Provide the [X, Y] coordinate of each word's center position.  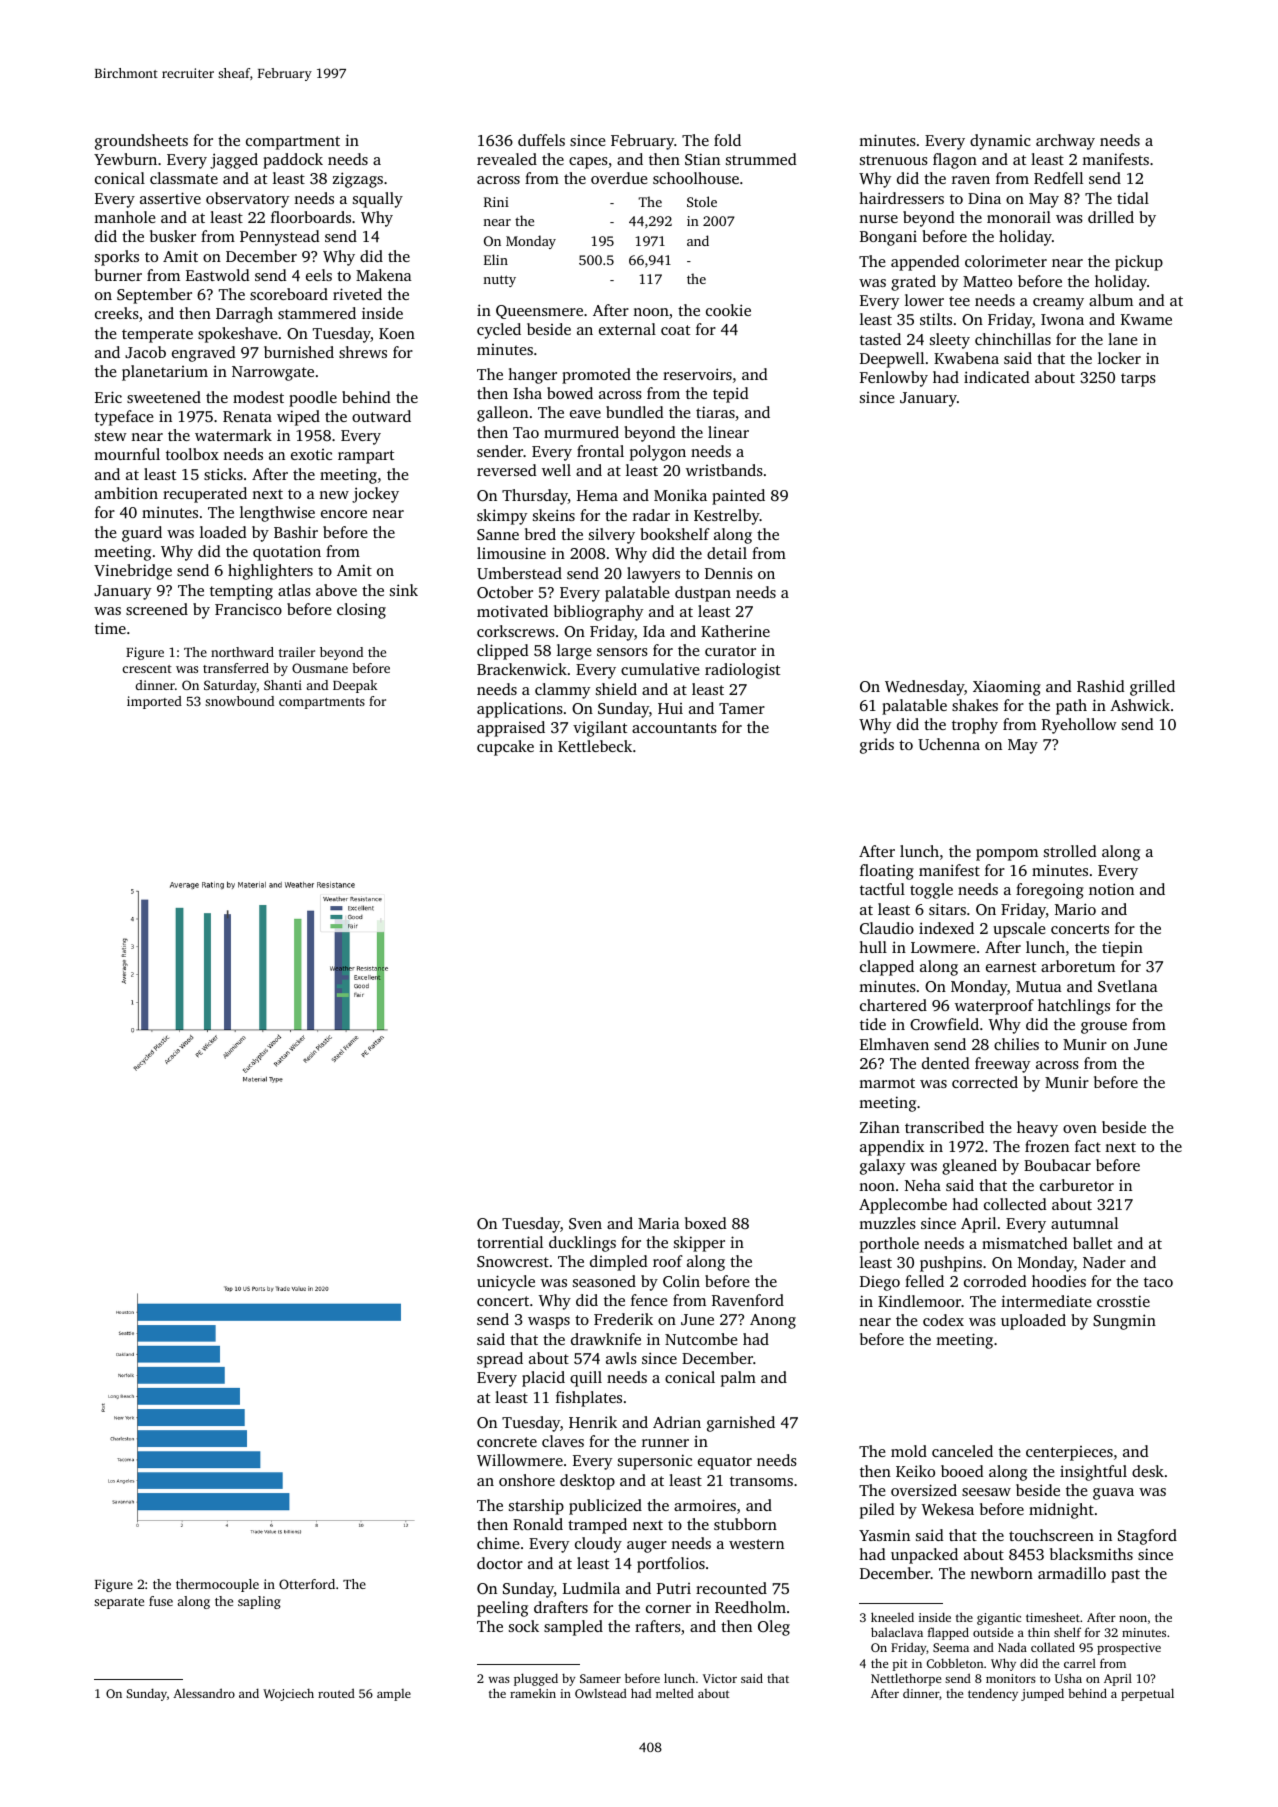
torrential [510, 1242]
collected [1015, 1204]
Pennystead [280, 238]
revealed [507, 159]
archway [1065, 142]
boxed [706, 1223]
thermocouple [217, 1585]
